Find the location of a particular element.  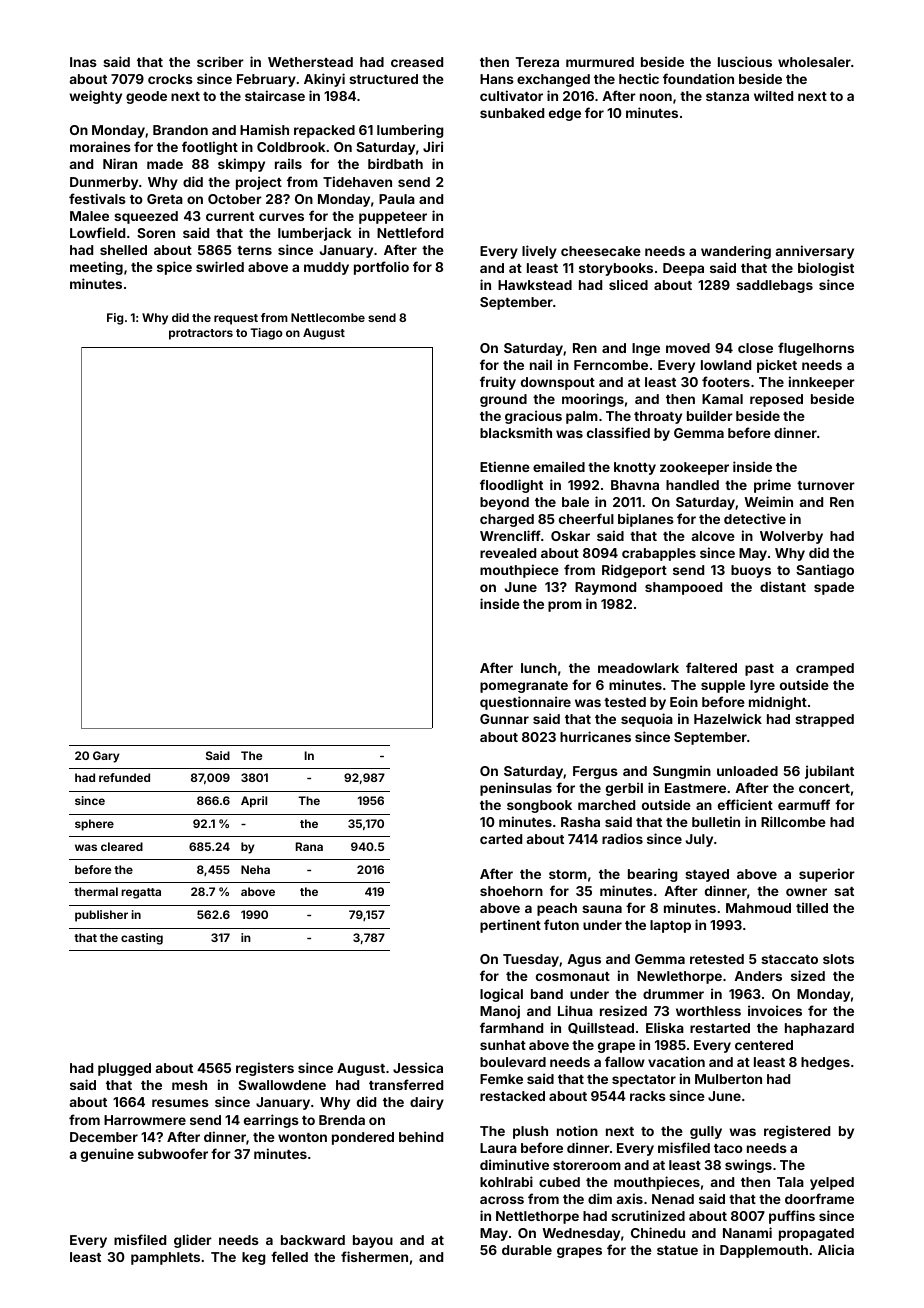

creased is located at coordinates (417, 62).
